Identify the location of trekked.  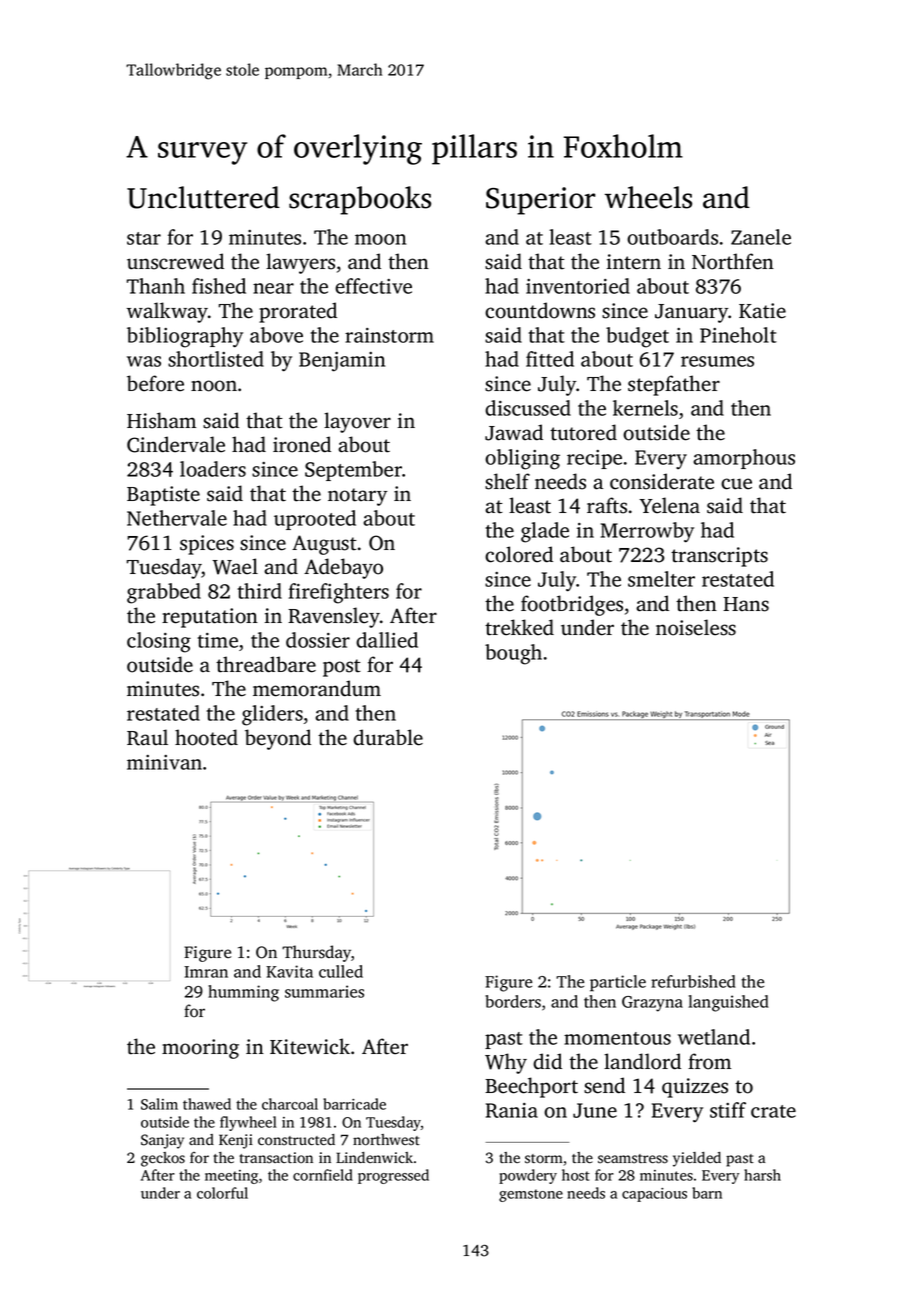
(519, 627).
